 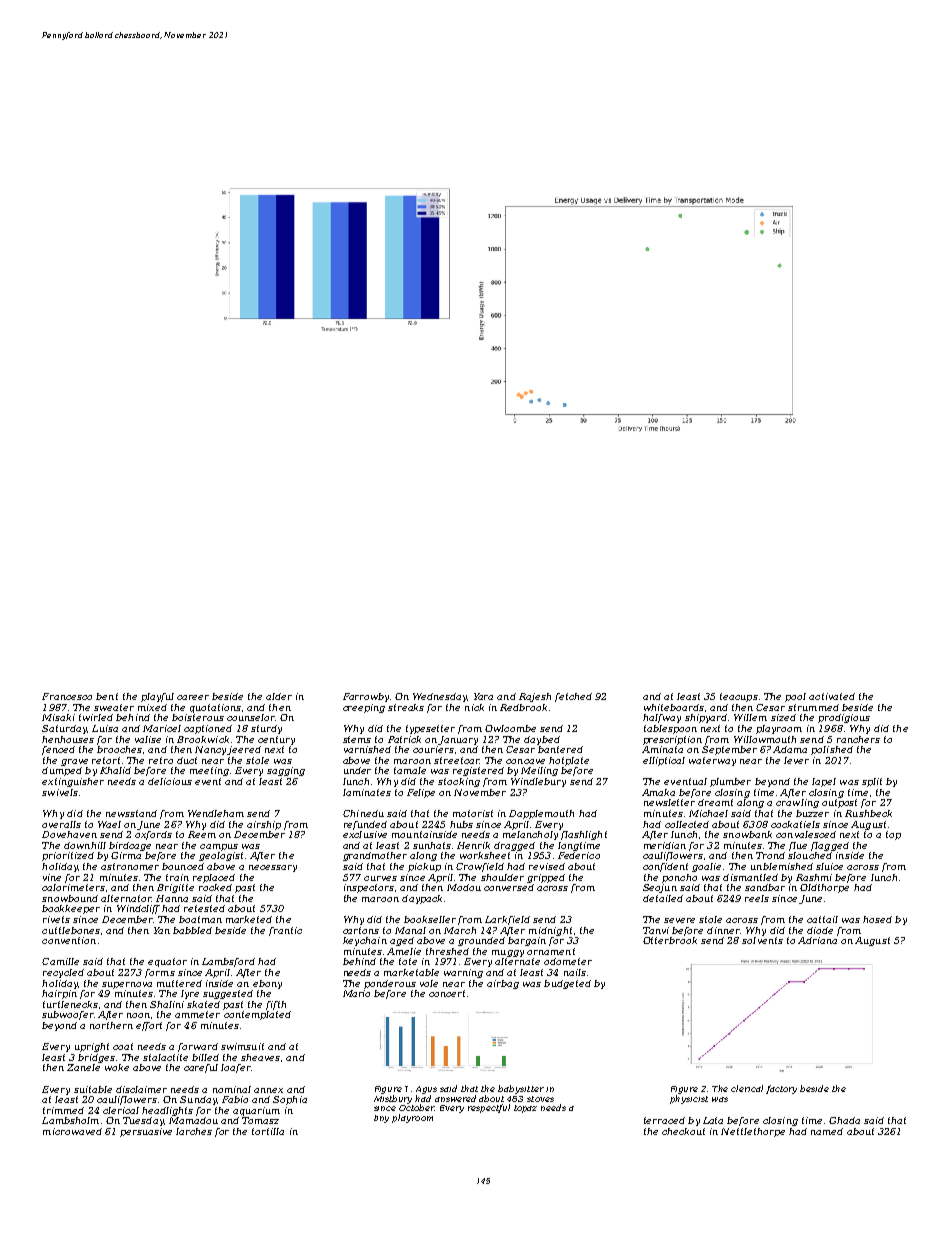 What do you see at coordinates (146, 1132) in the screenshot?
I see `persuasive` at bounding box center [146, 1132].
